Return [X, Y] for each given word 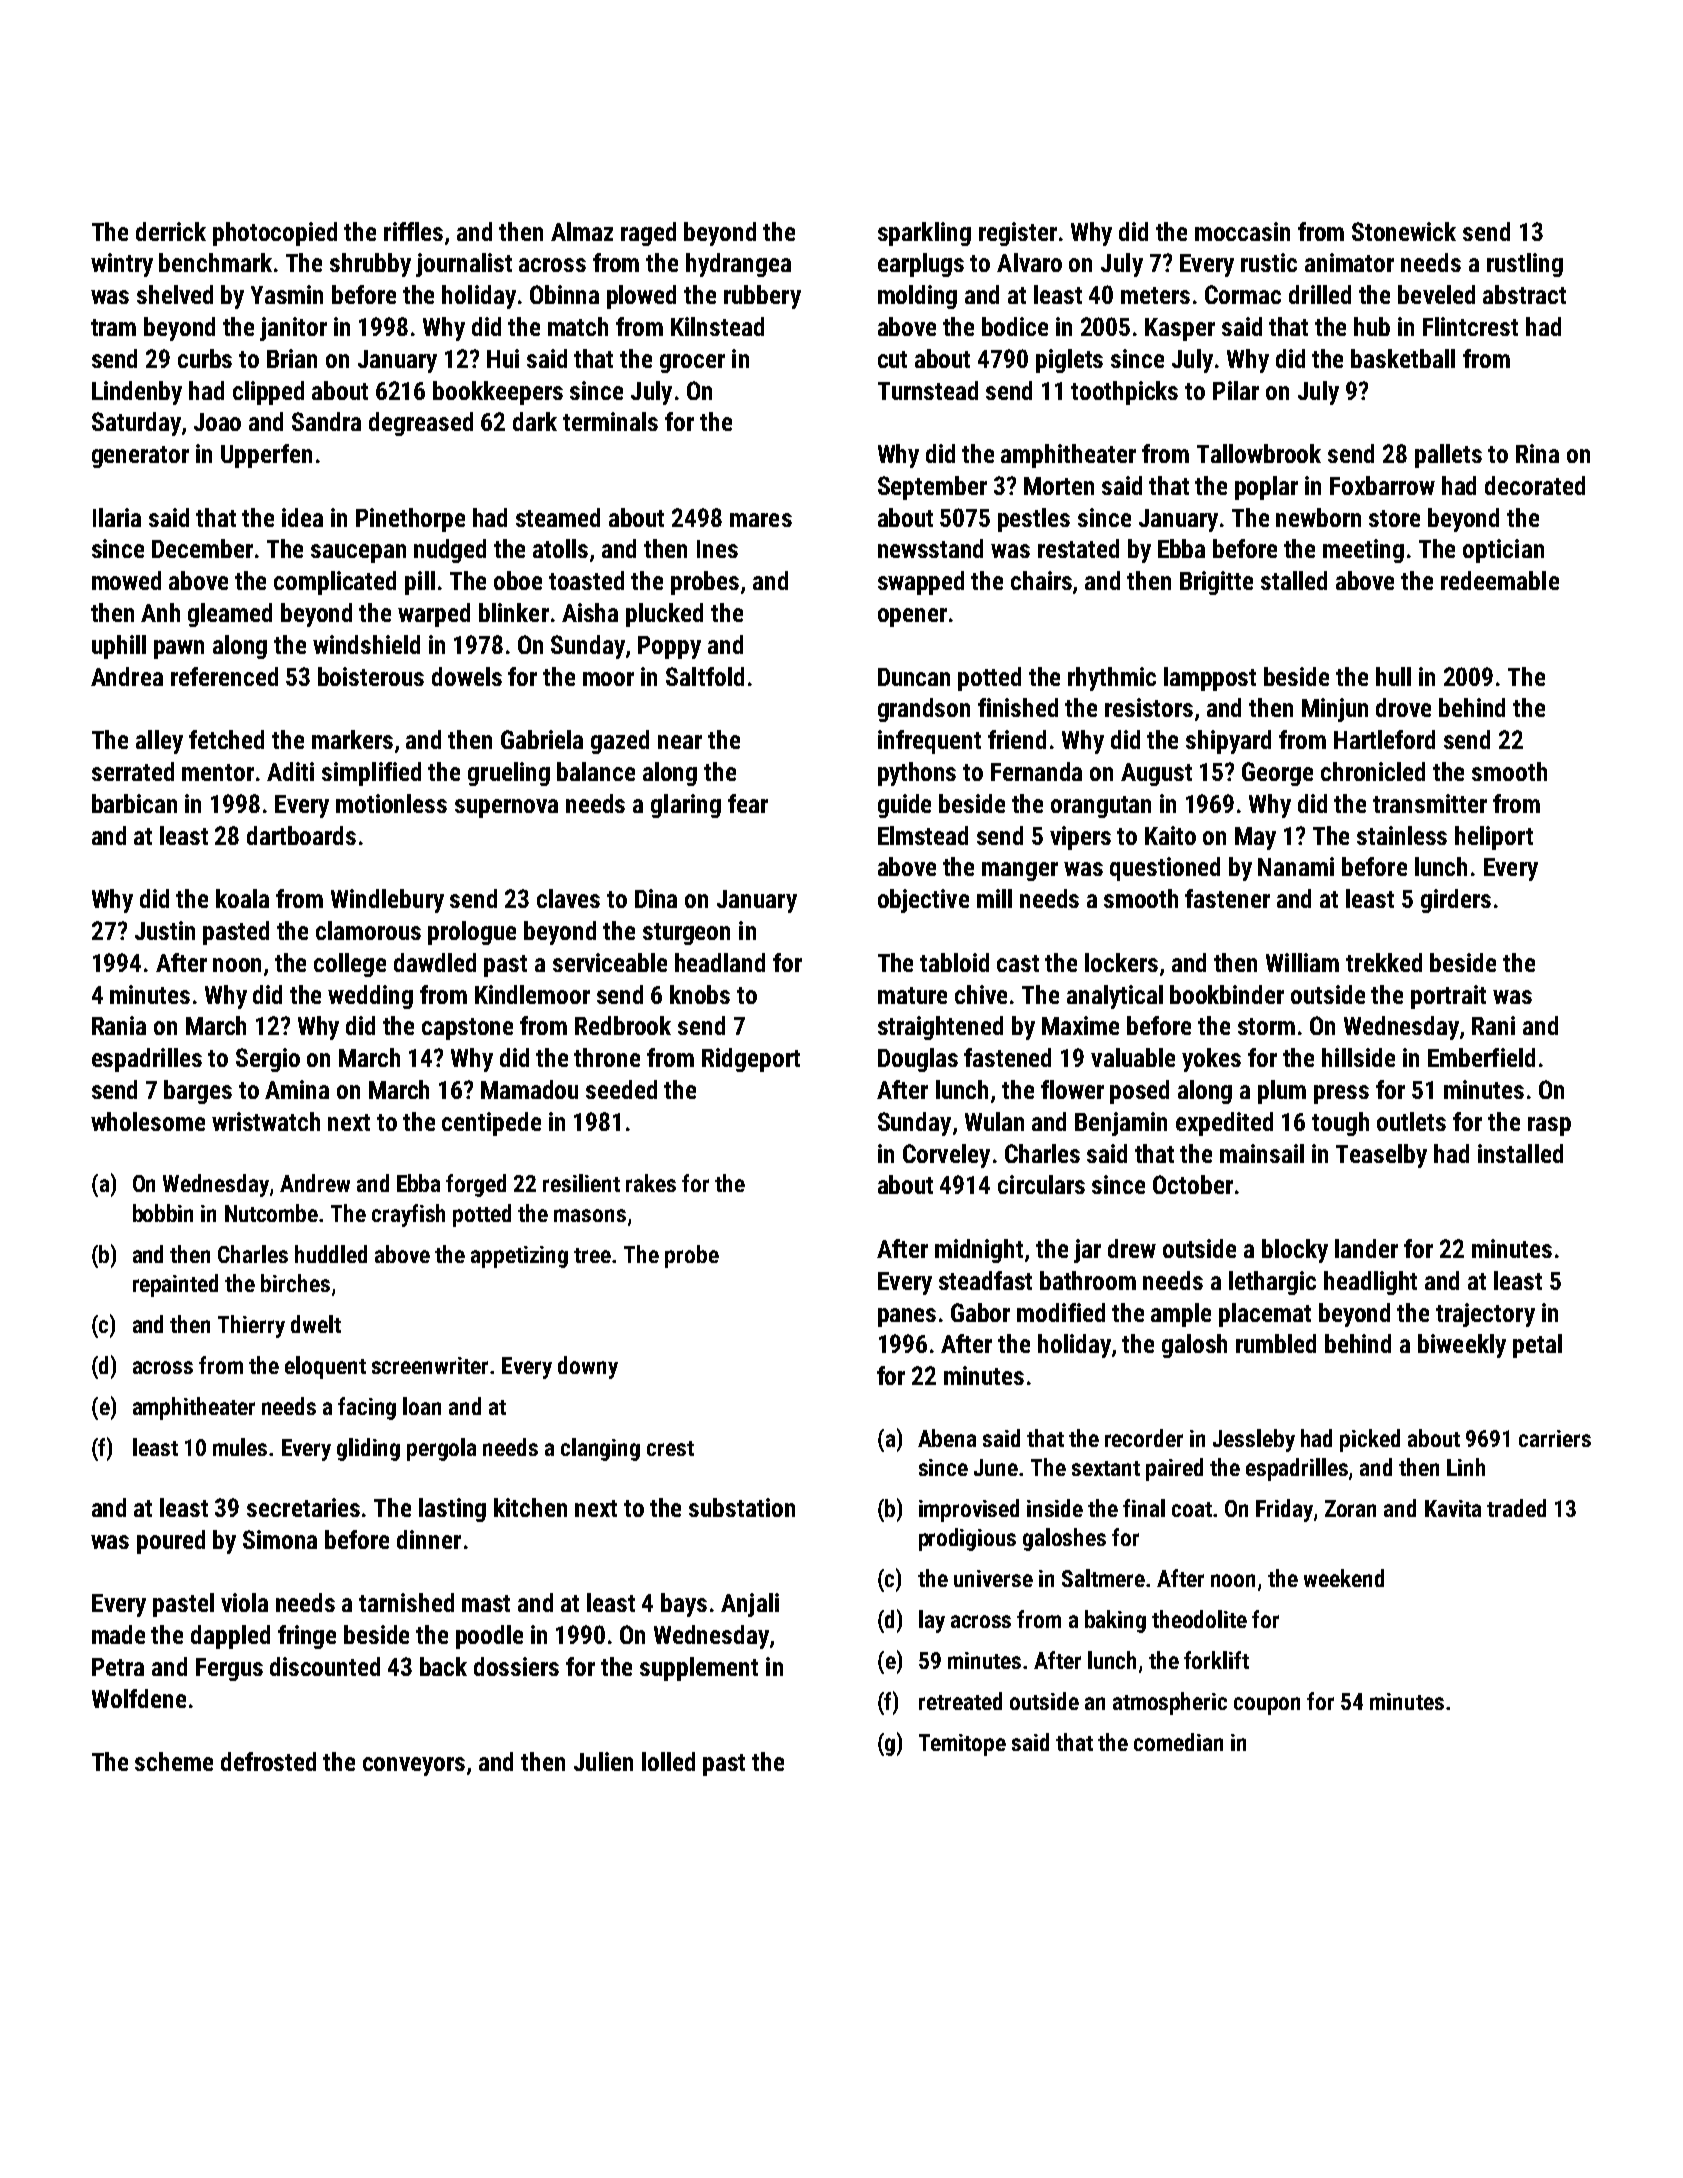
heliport [1494, 838]
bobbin [163, 1213]
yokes [1211, 1060]
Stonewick [1404, 231]
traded [1516, 1508]
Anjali [750, 1605]
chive [981, 994]
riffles [413, 231]
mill [994, 898]
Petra [118, 1667]
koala [242, 898]
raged [648, 234]
